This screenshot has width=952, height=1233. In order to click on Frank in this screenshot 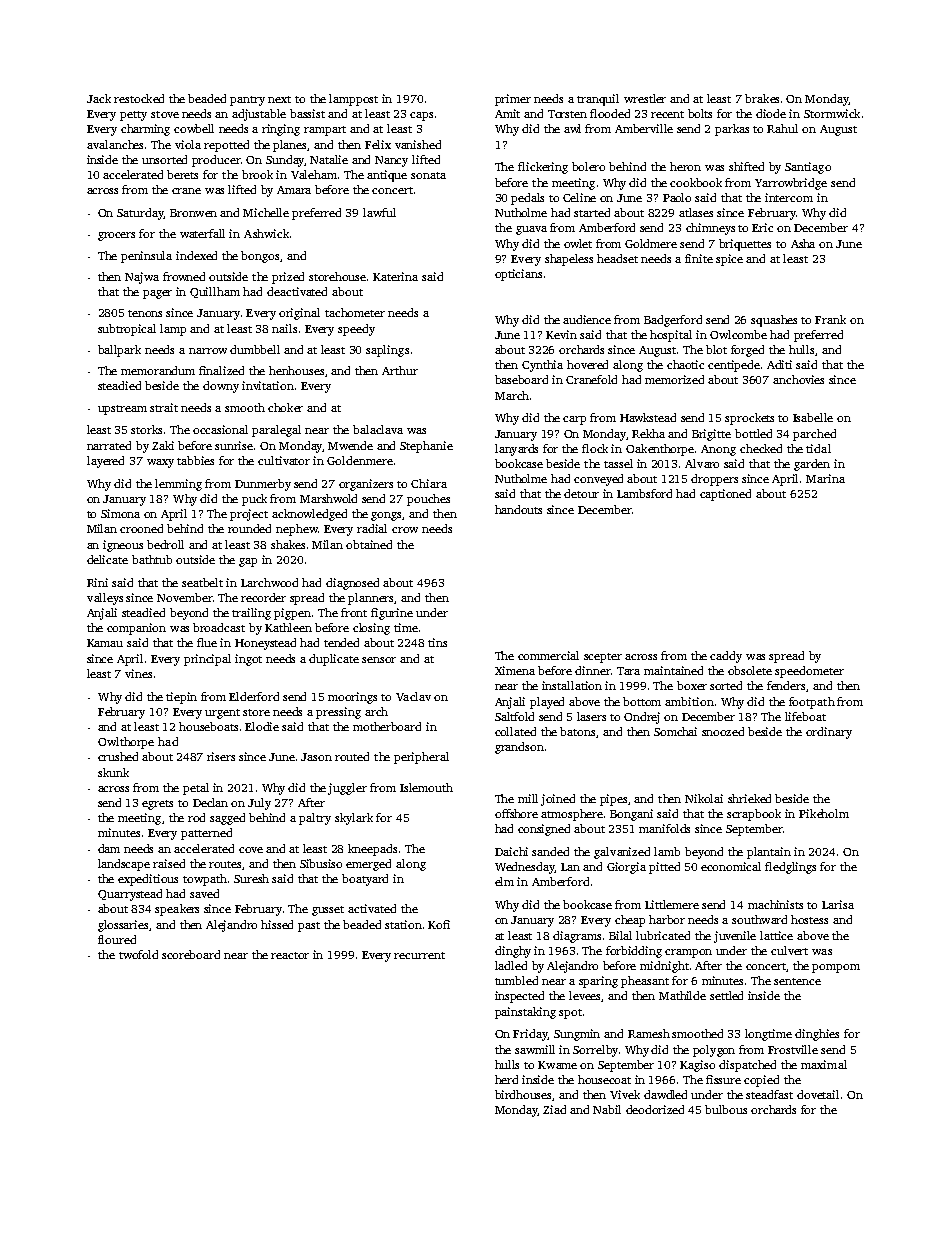, I will do `click(830, 319)`.
